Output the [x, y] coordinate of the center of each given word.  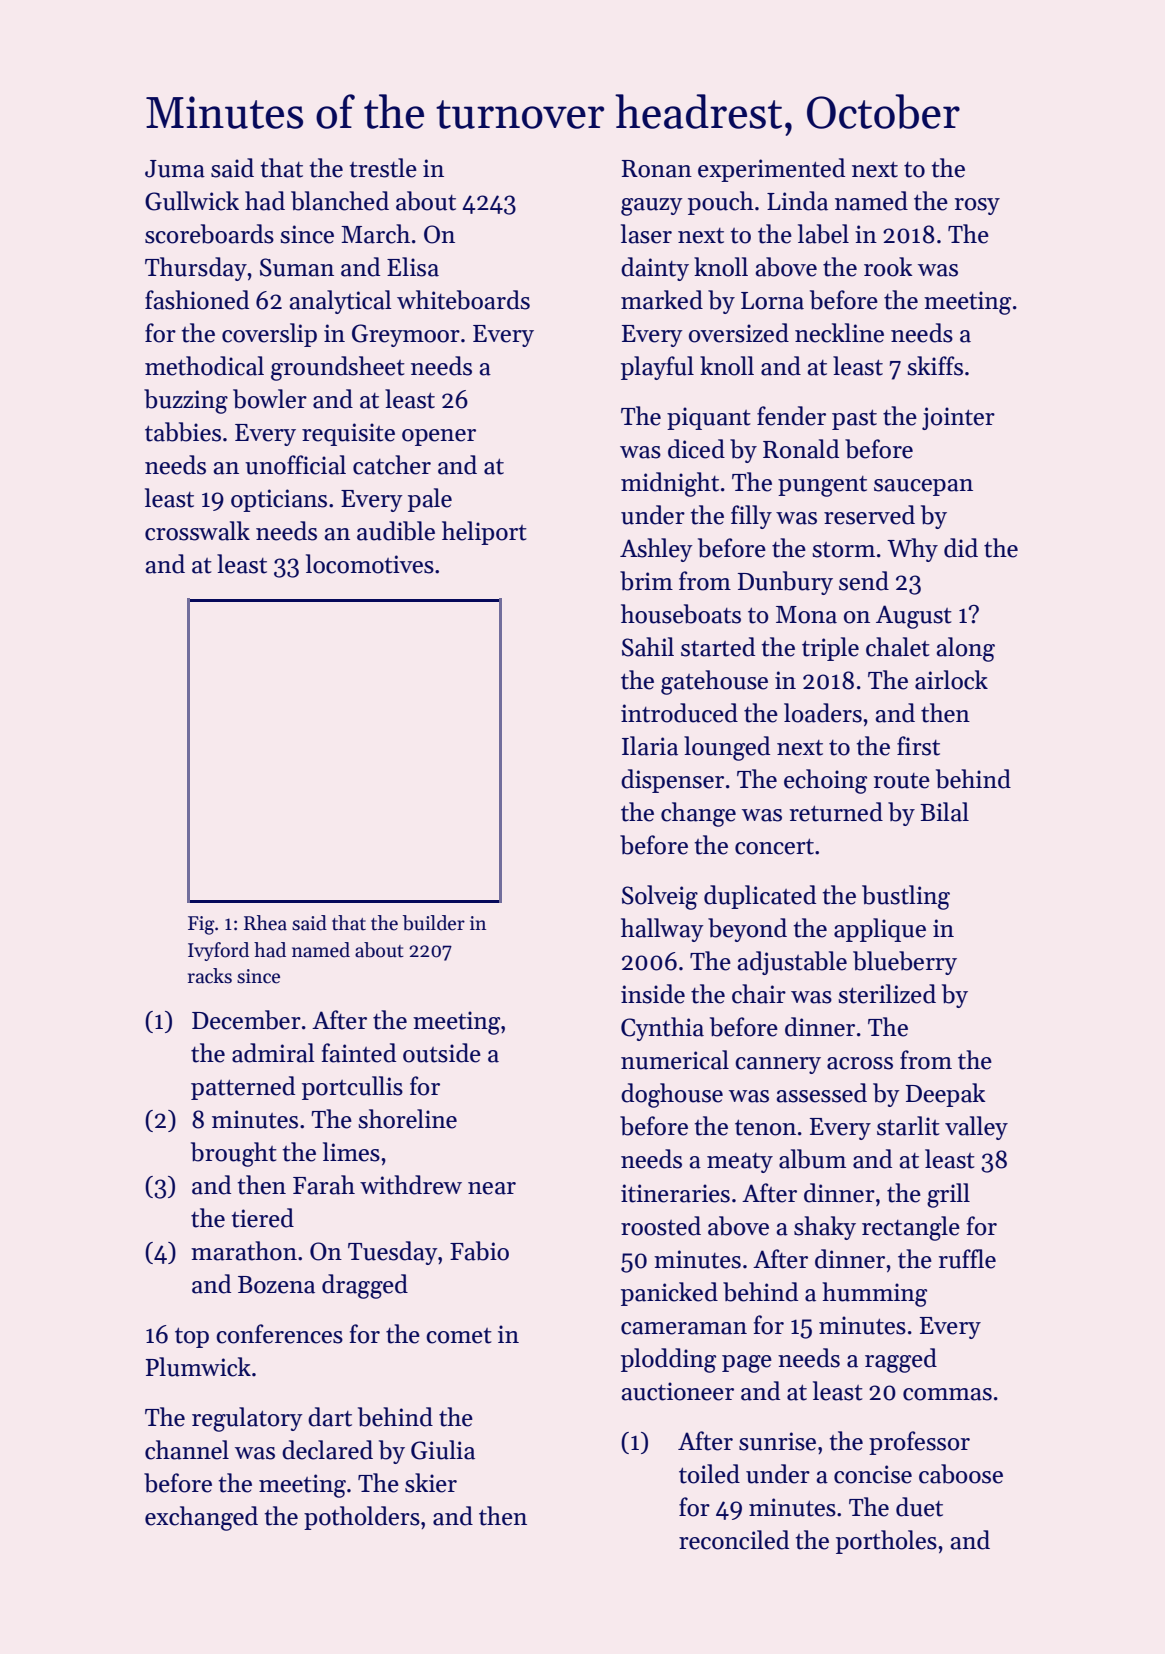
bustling [906, 897]
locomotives [370, 564]
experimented [771, 170]
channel [187, 1450]
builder [434, 923]
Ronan [657, 169]
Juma [175, 169]
